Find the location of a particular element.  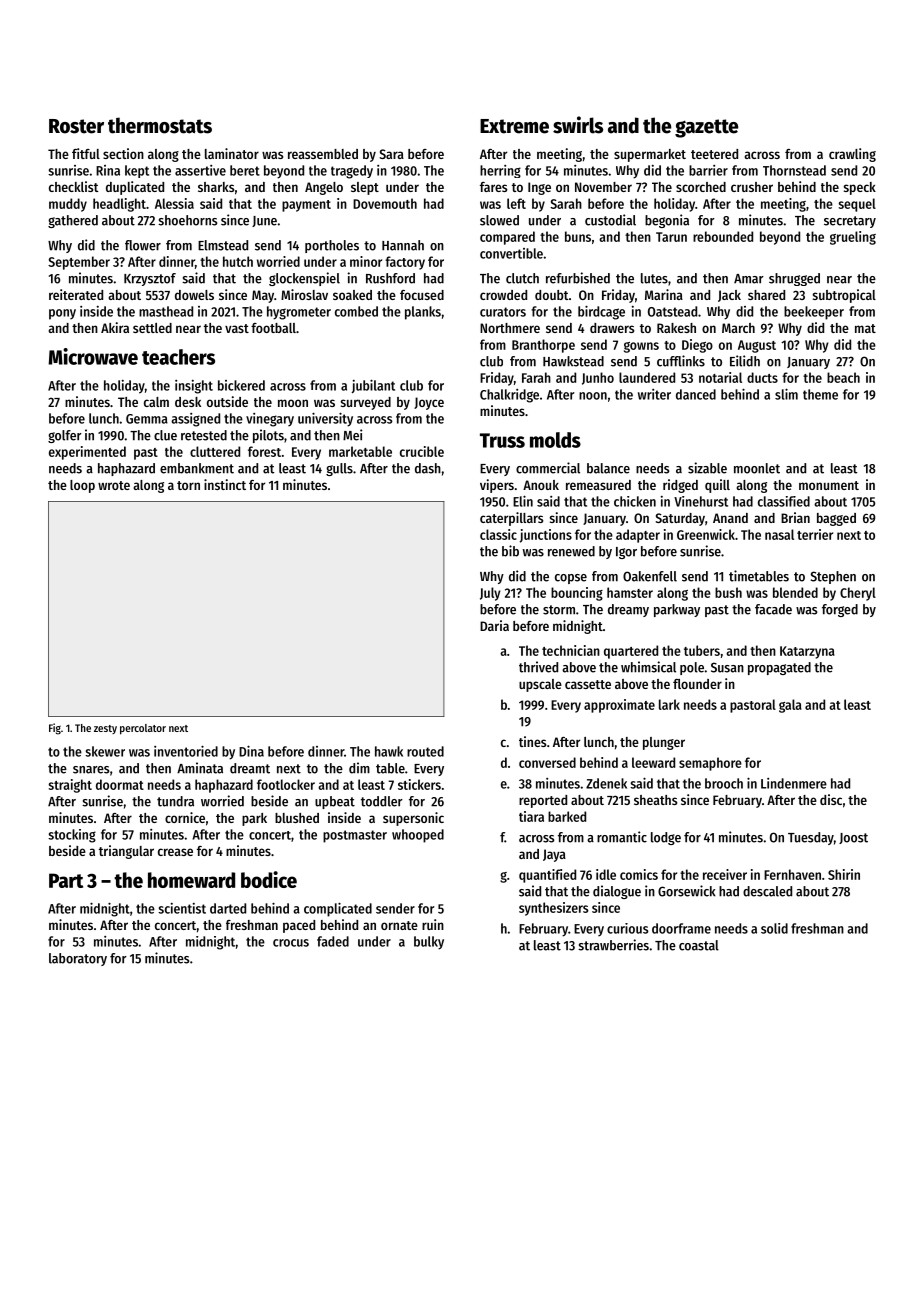

reassembled is located at coordinates (323, 154).
